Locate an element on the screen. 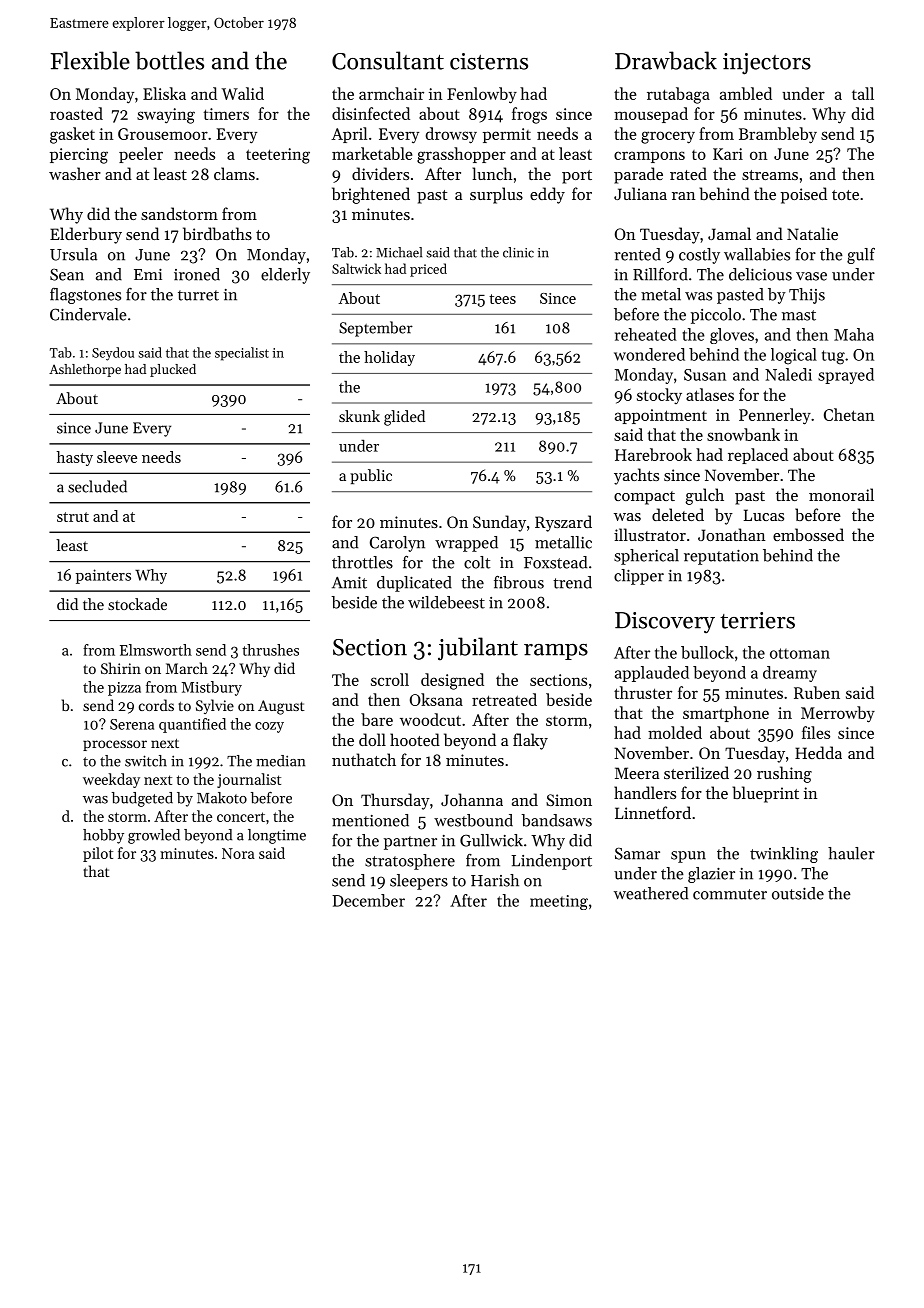 The image size is (924, 1308). pilot is located at coordinates (98, 854).
